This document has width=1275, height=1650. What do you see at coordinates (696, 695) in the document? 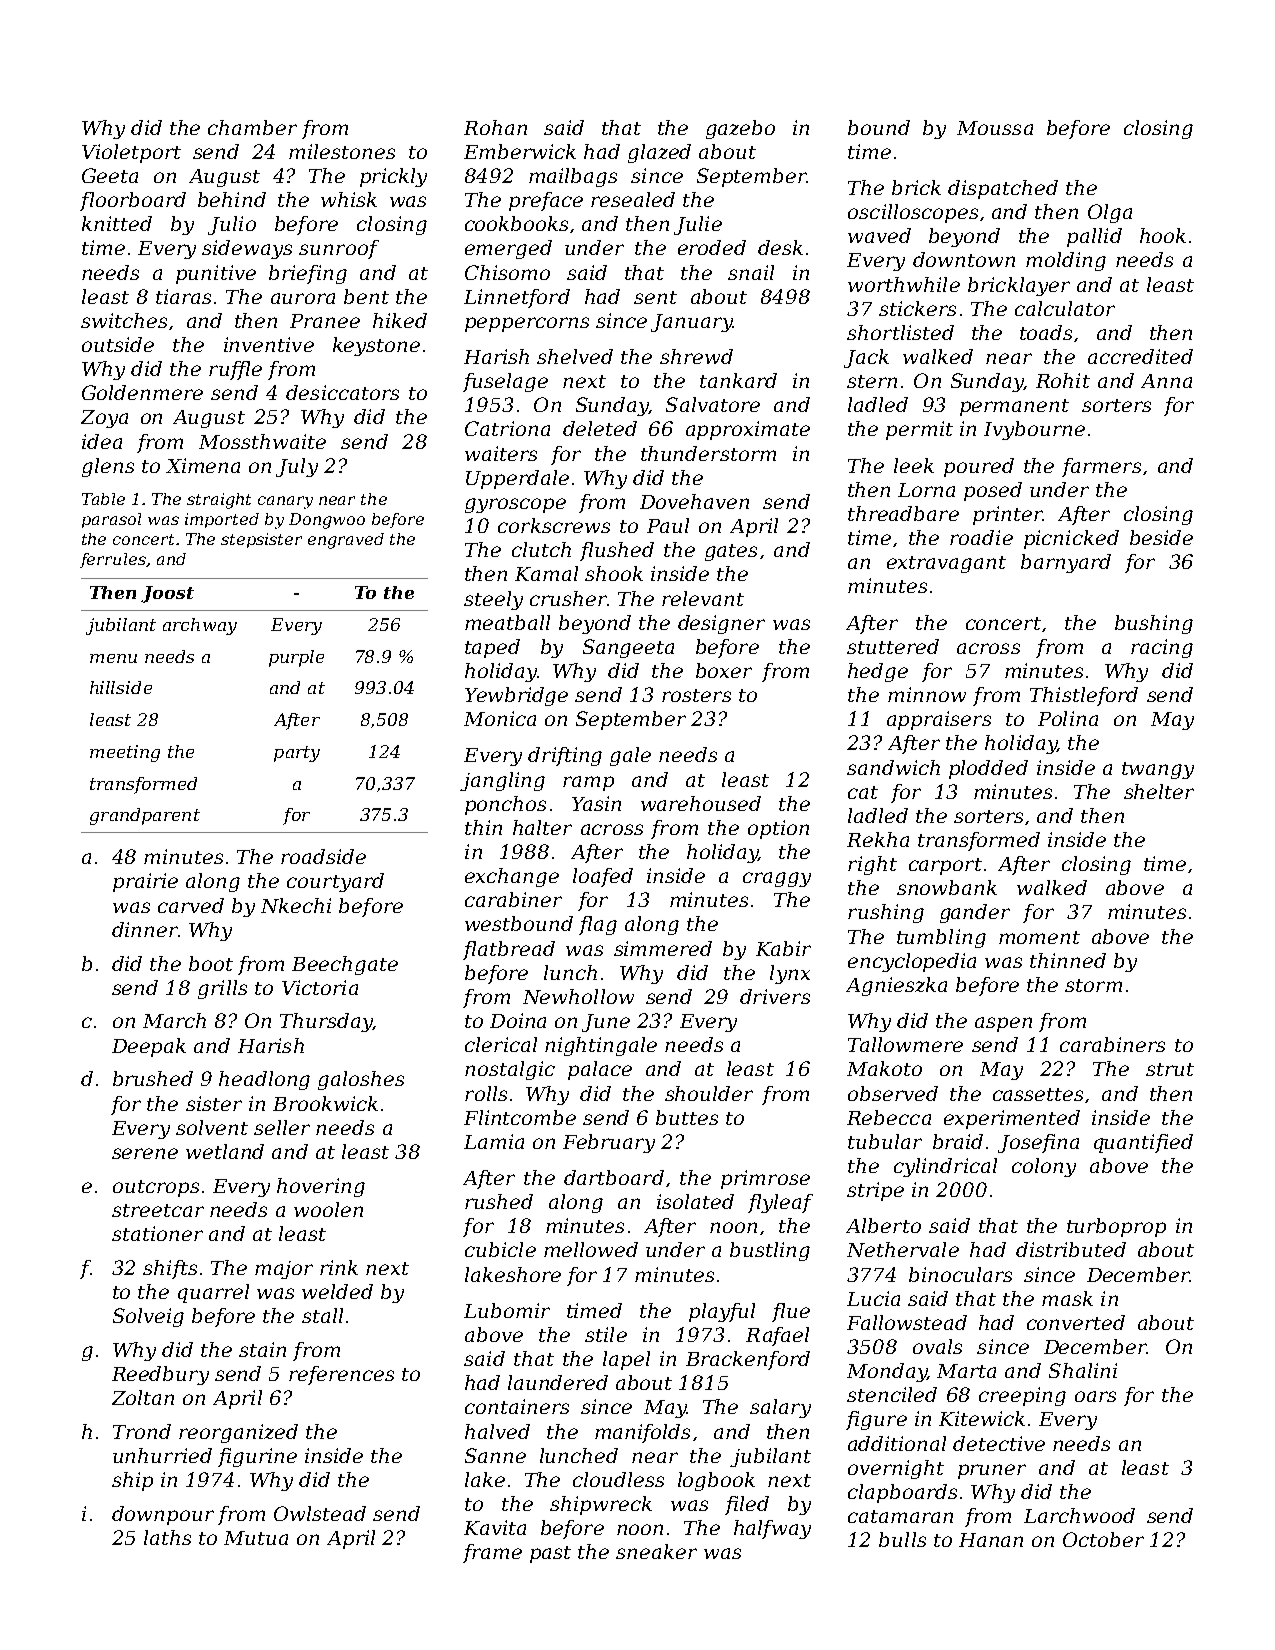
I see `rosters` at bounding box center [696, 695].
